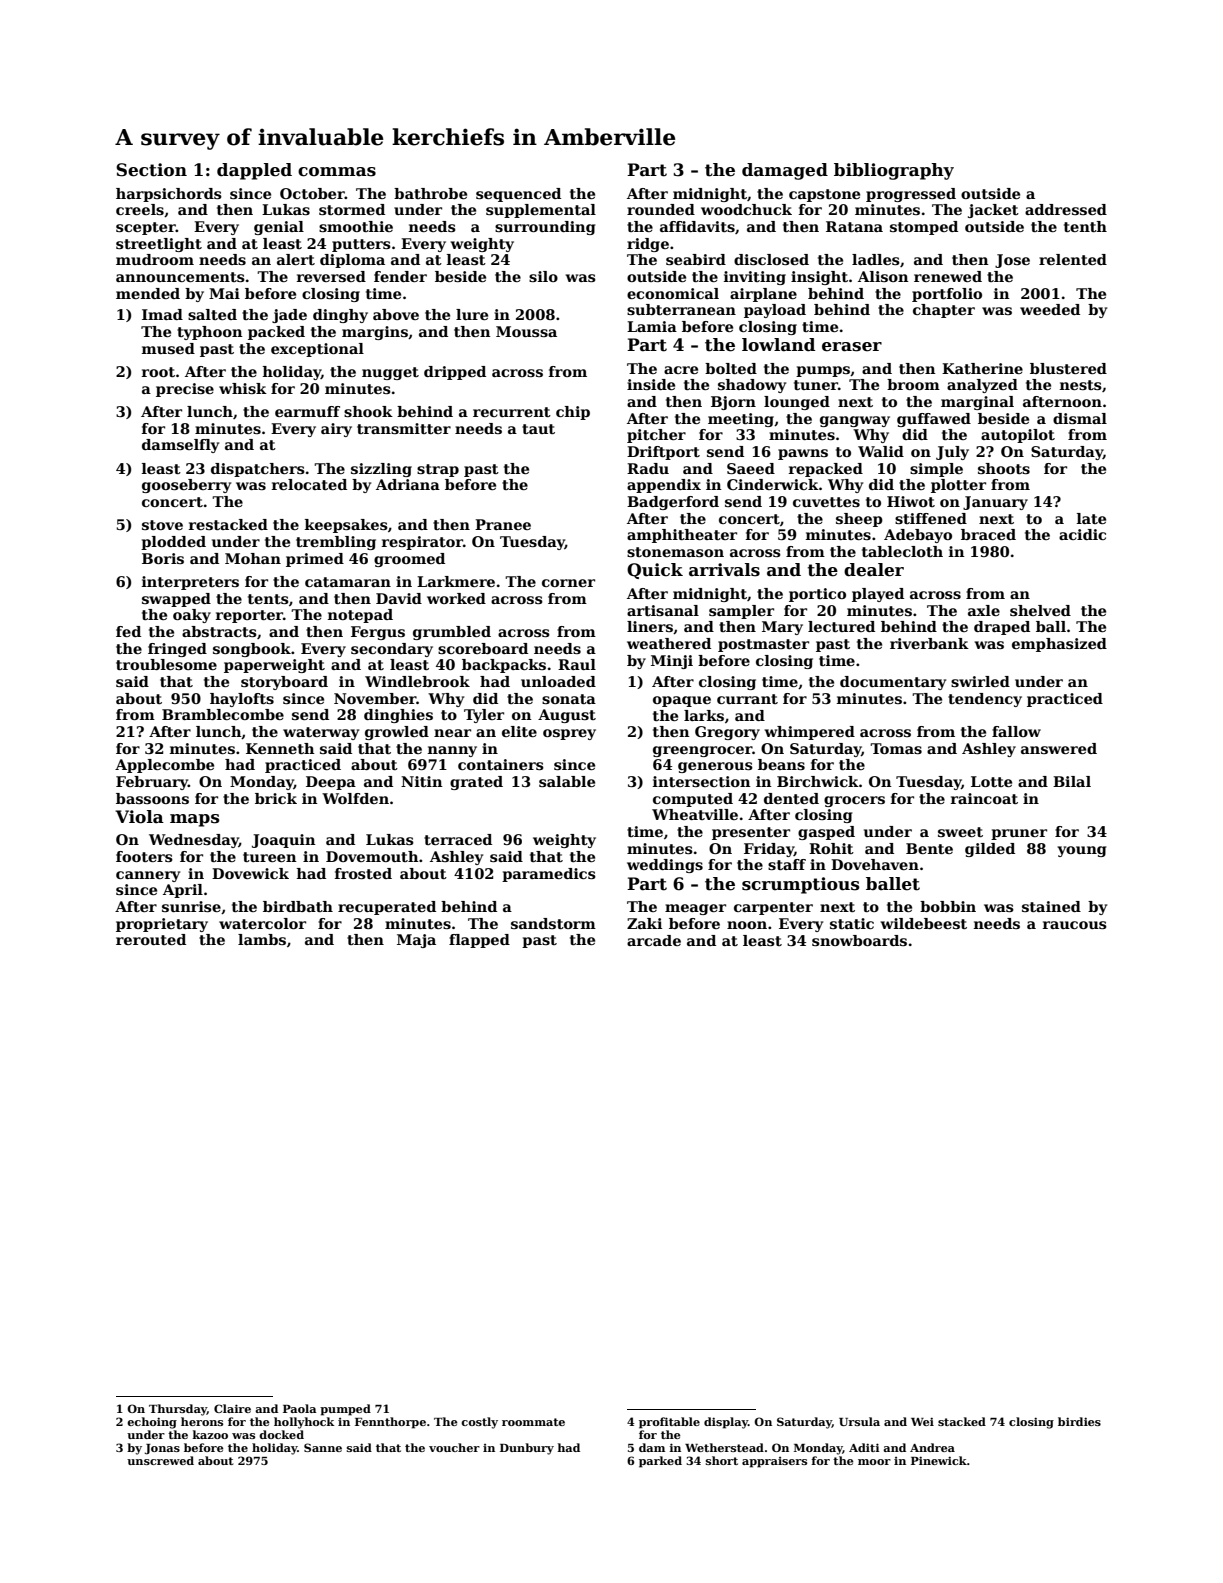 The width and height of the screenshot is (1223, 1583). What do you see at coordinates (654, 940) in the screenshot?
I see `arcade` at bounding box center [654, 940].
